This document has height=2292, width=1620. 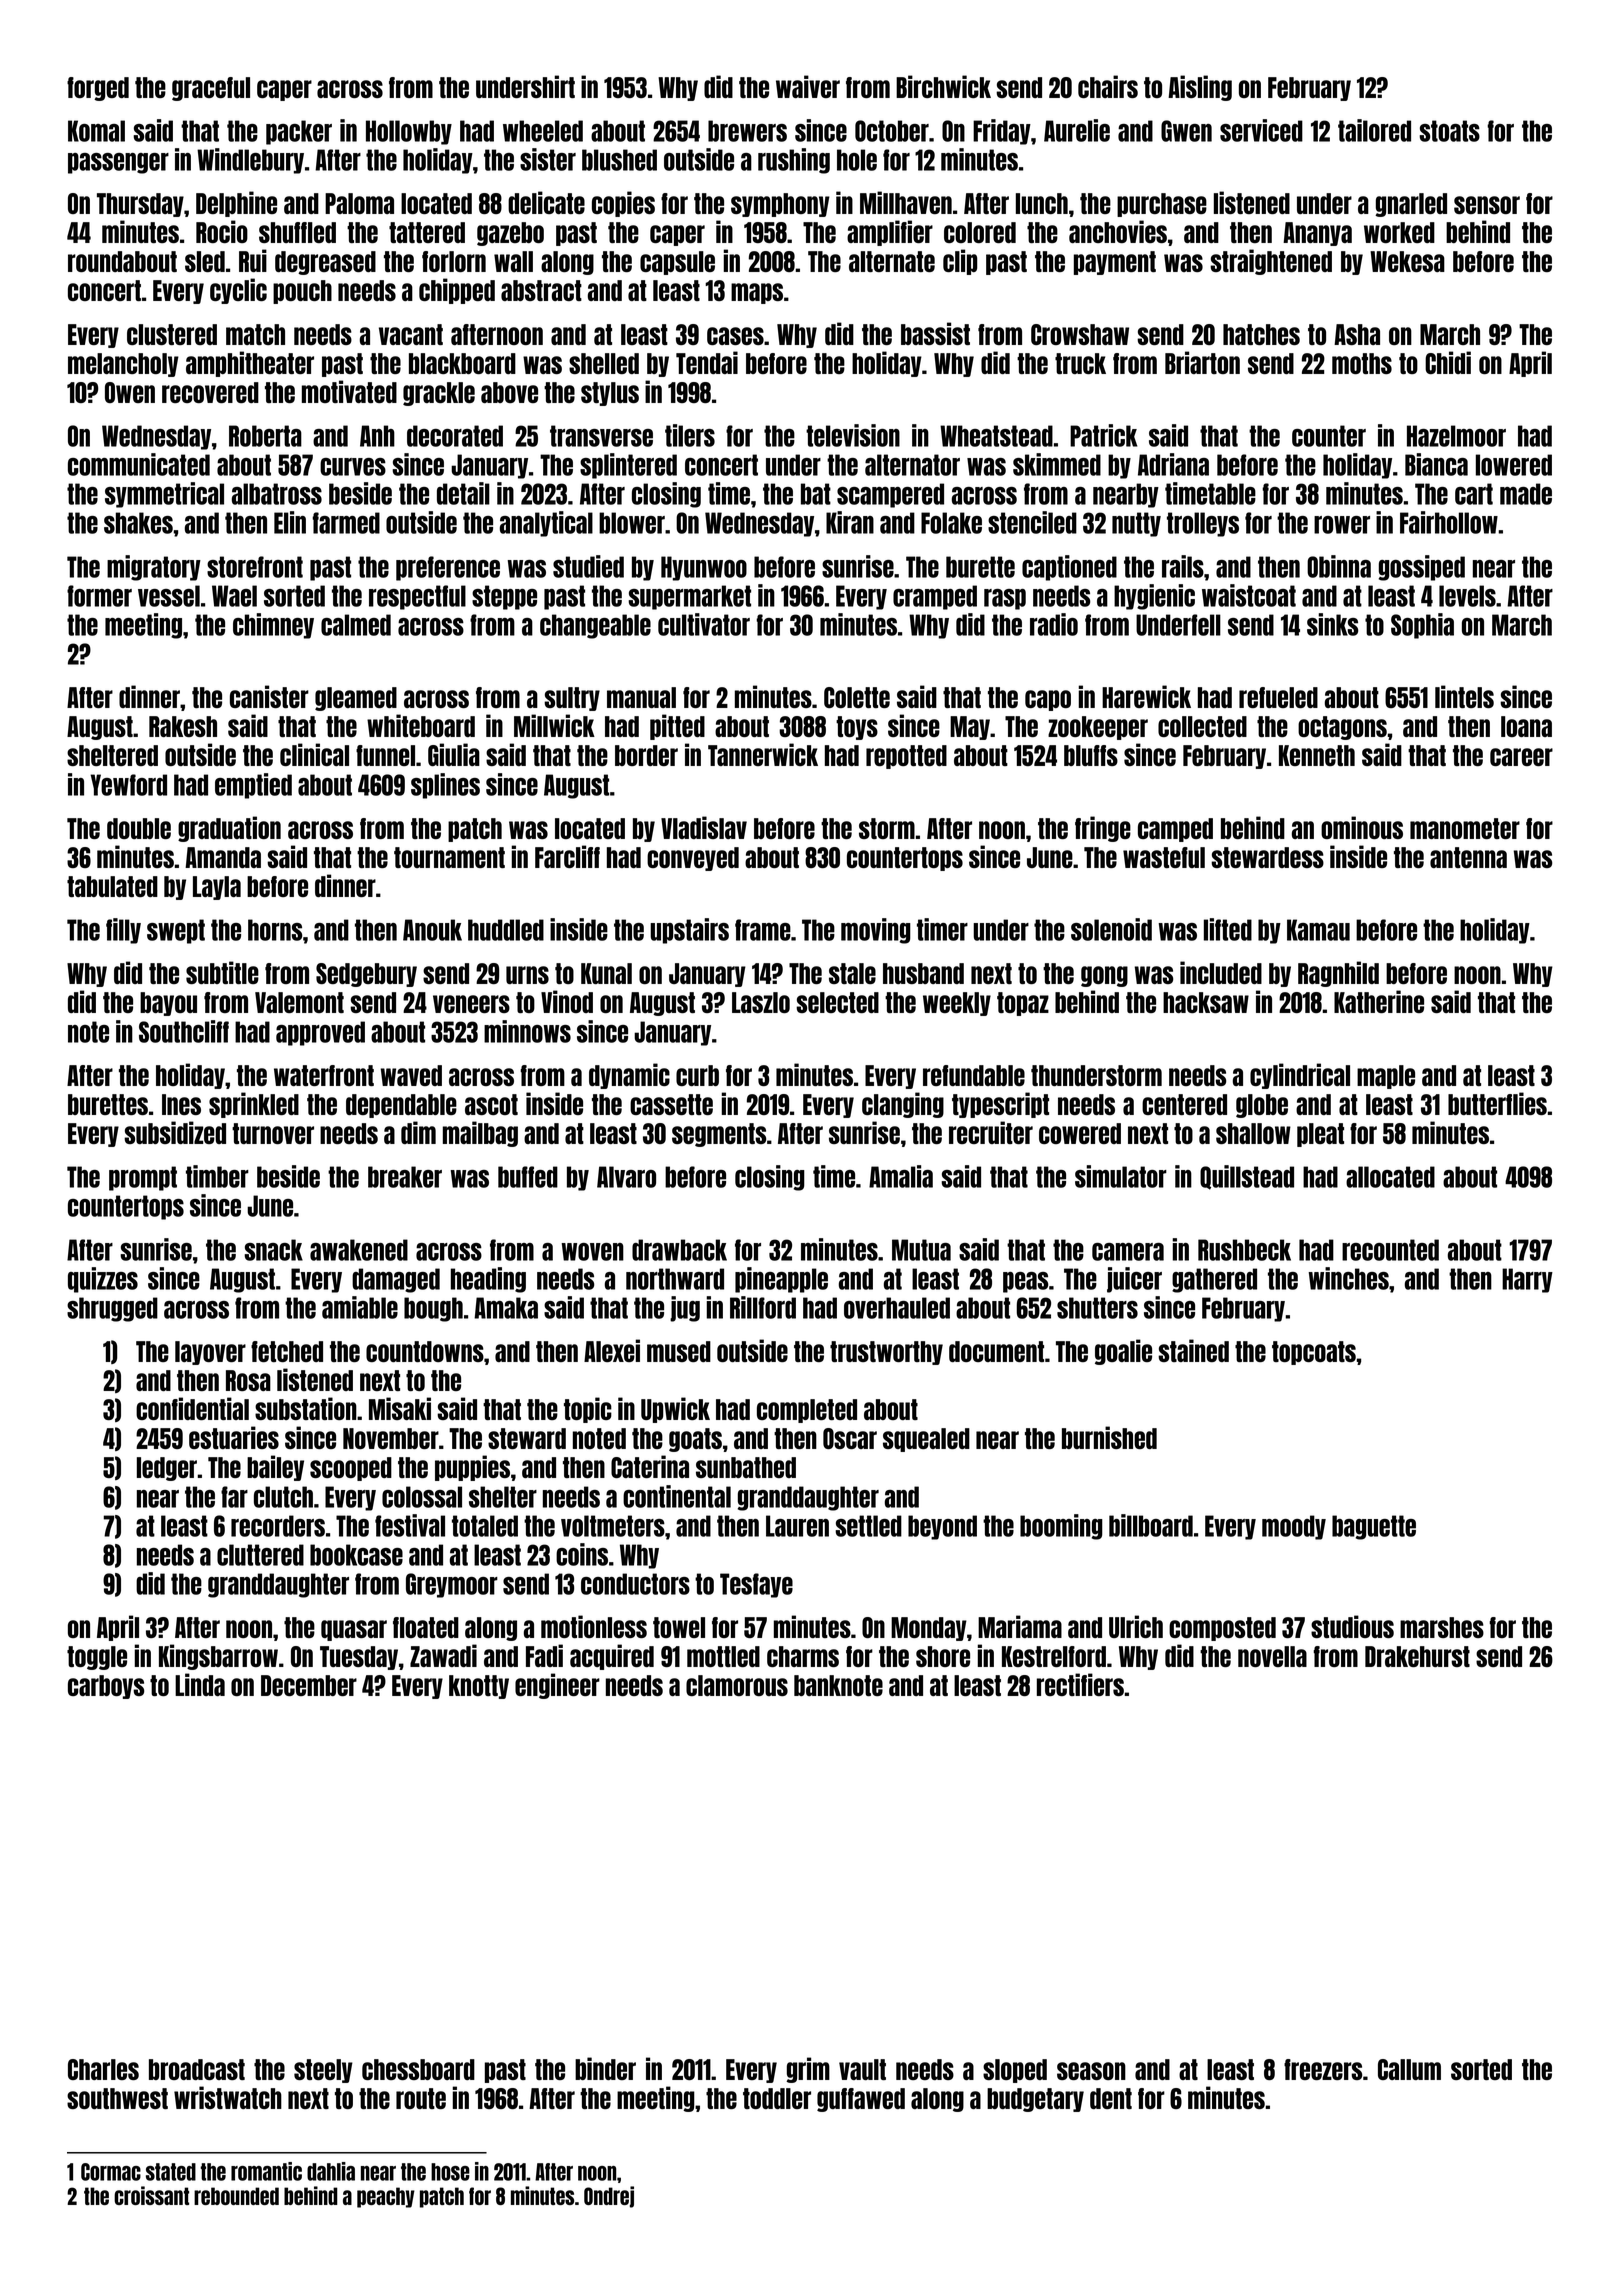 I want to click on countdowns, so click(x=425, y=1351).
